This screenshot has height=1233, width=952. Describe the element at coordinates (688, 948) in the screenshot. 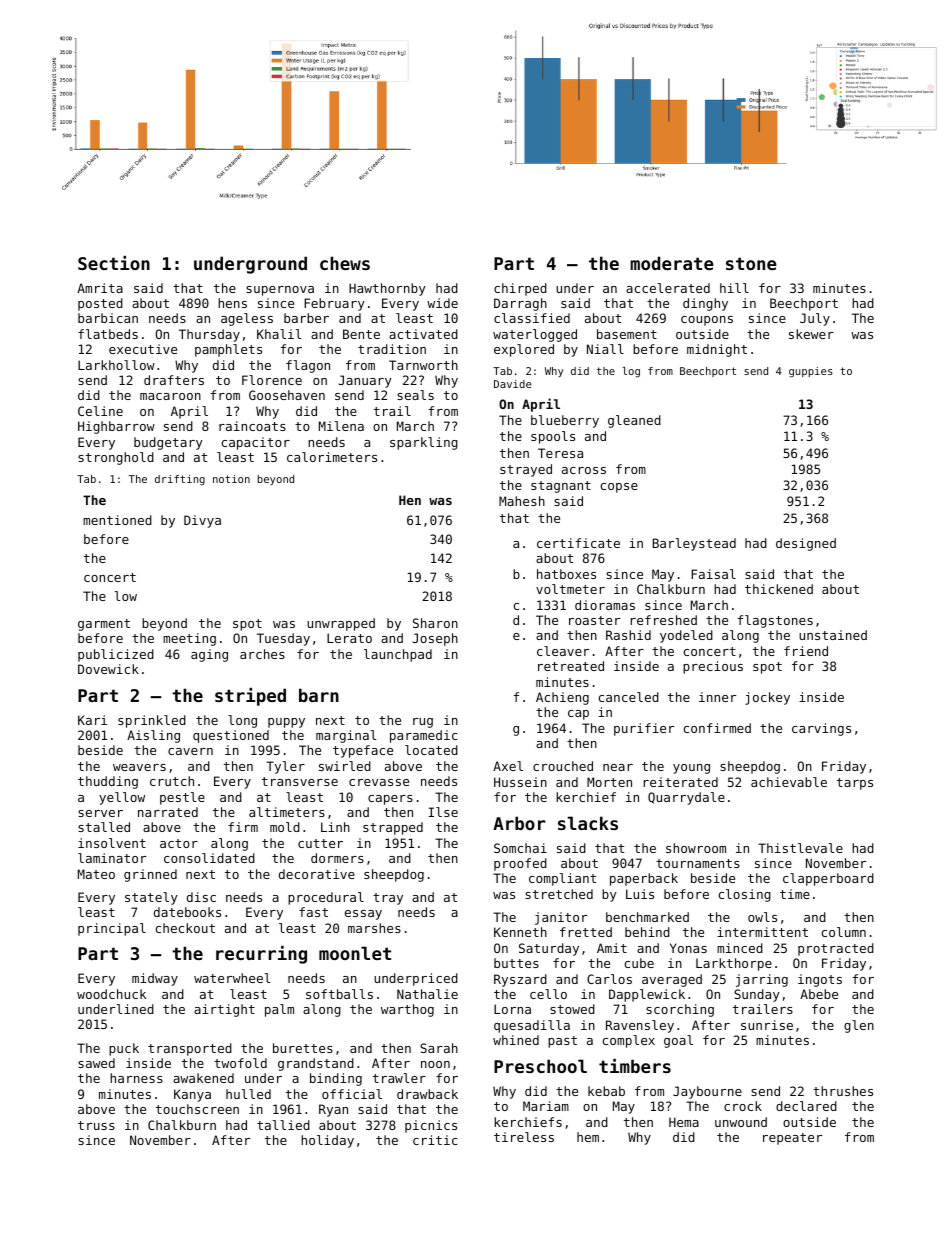

I see `Yonas` at that location.
